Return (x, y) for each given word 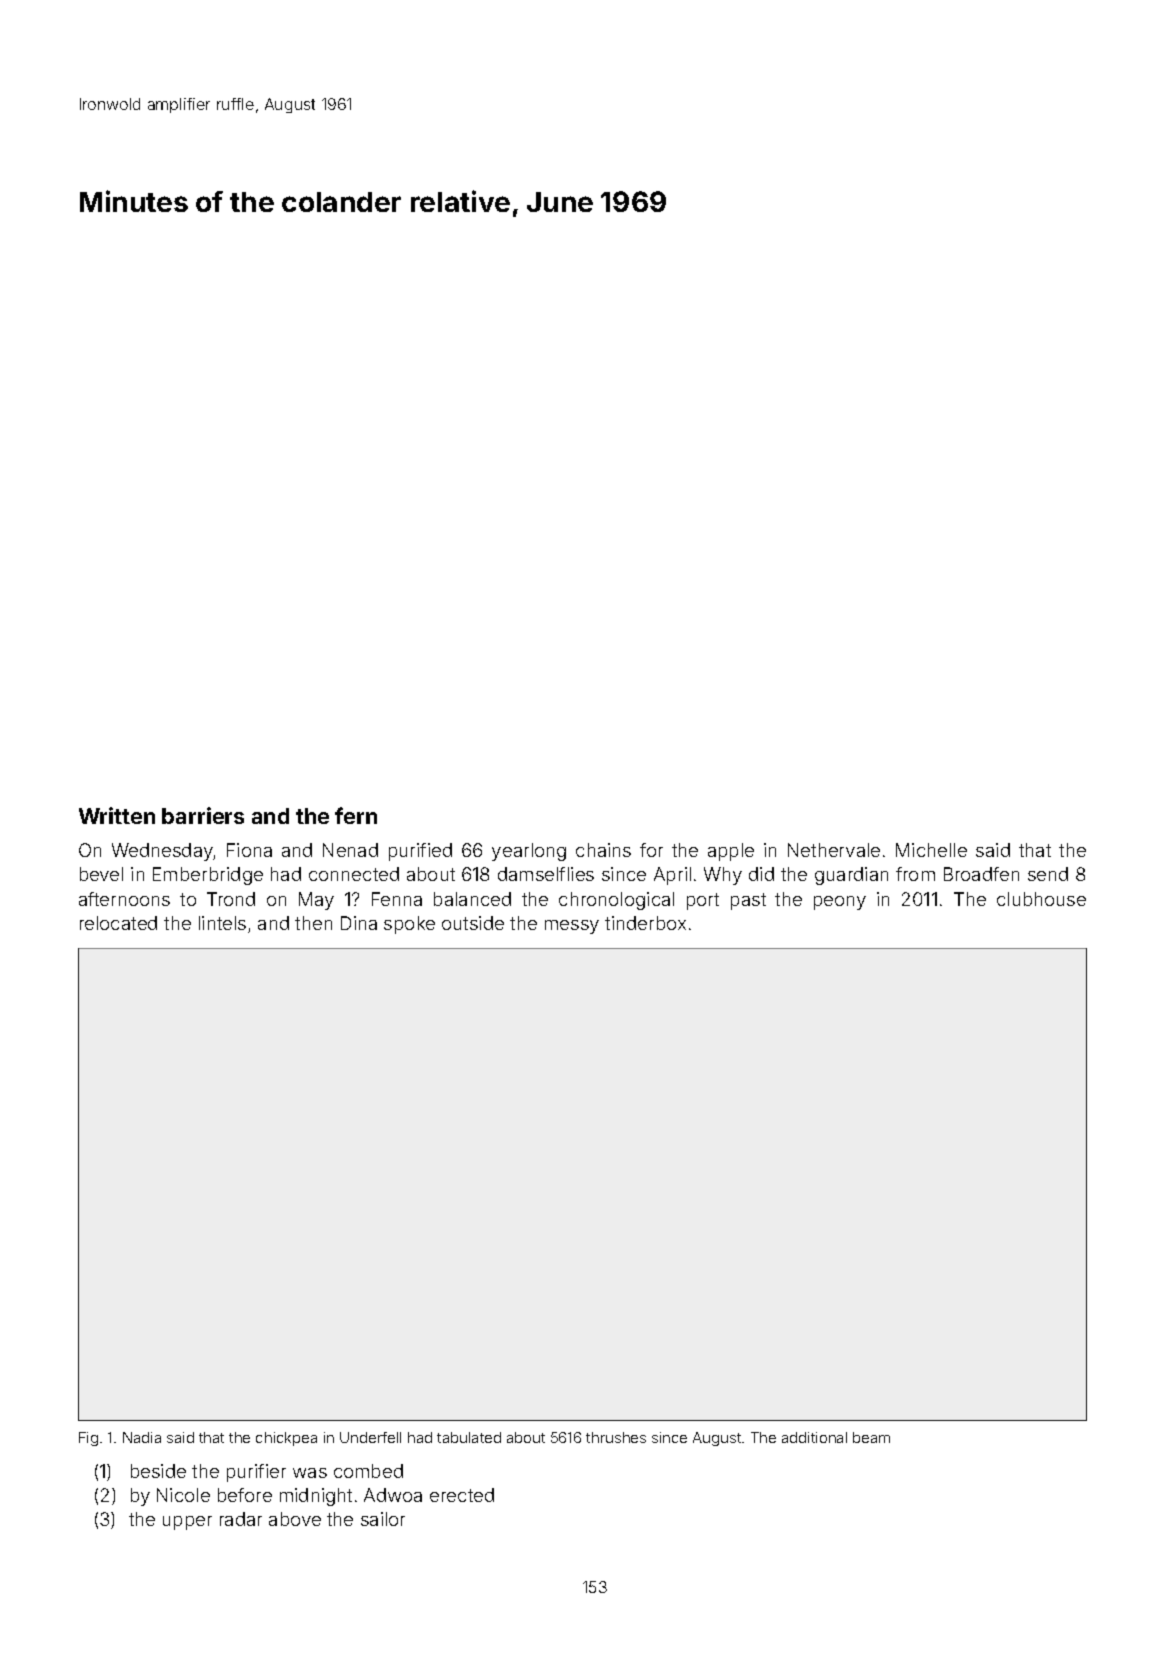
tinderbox (645, 923)
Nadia (142, 1437)
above (295, 1519)
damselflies (546, 874)
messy (572, 927)
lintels (222, 923)
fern (356, 815)
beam (871, 1437)
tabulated (469, 1437)
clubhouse (1041, 899)
